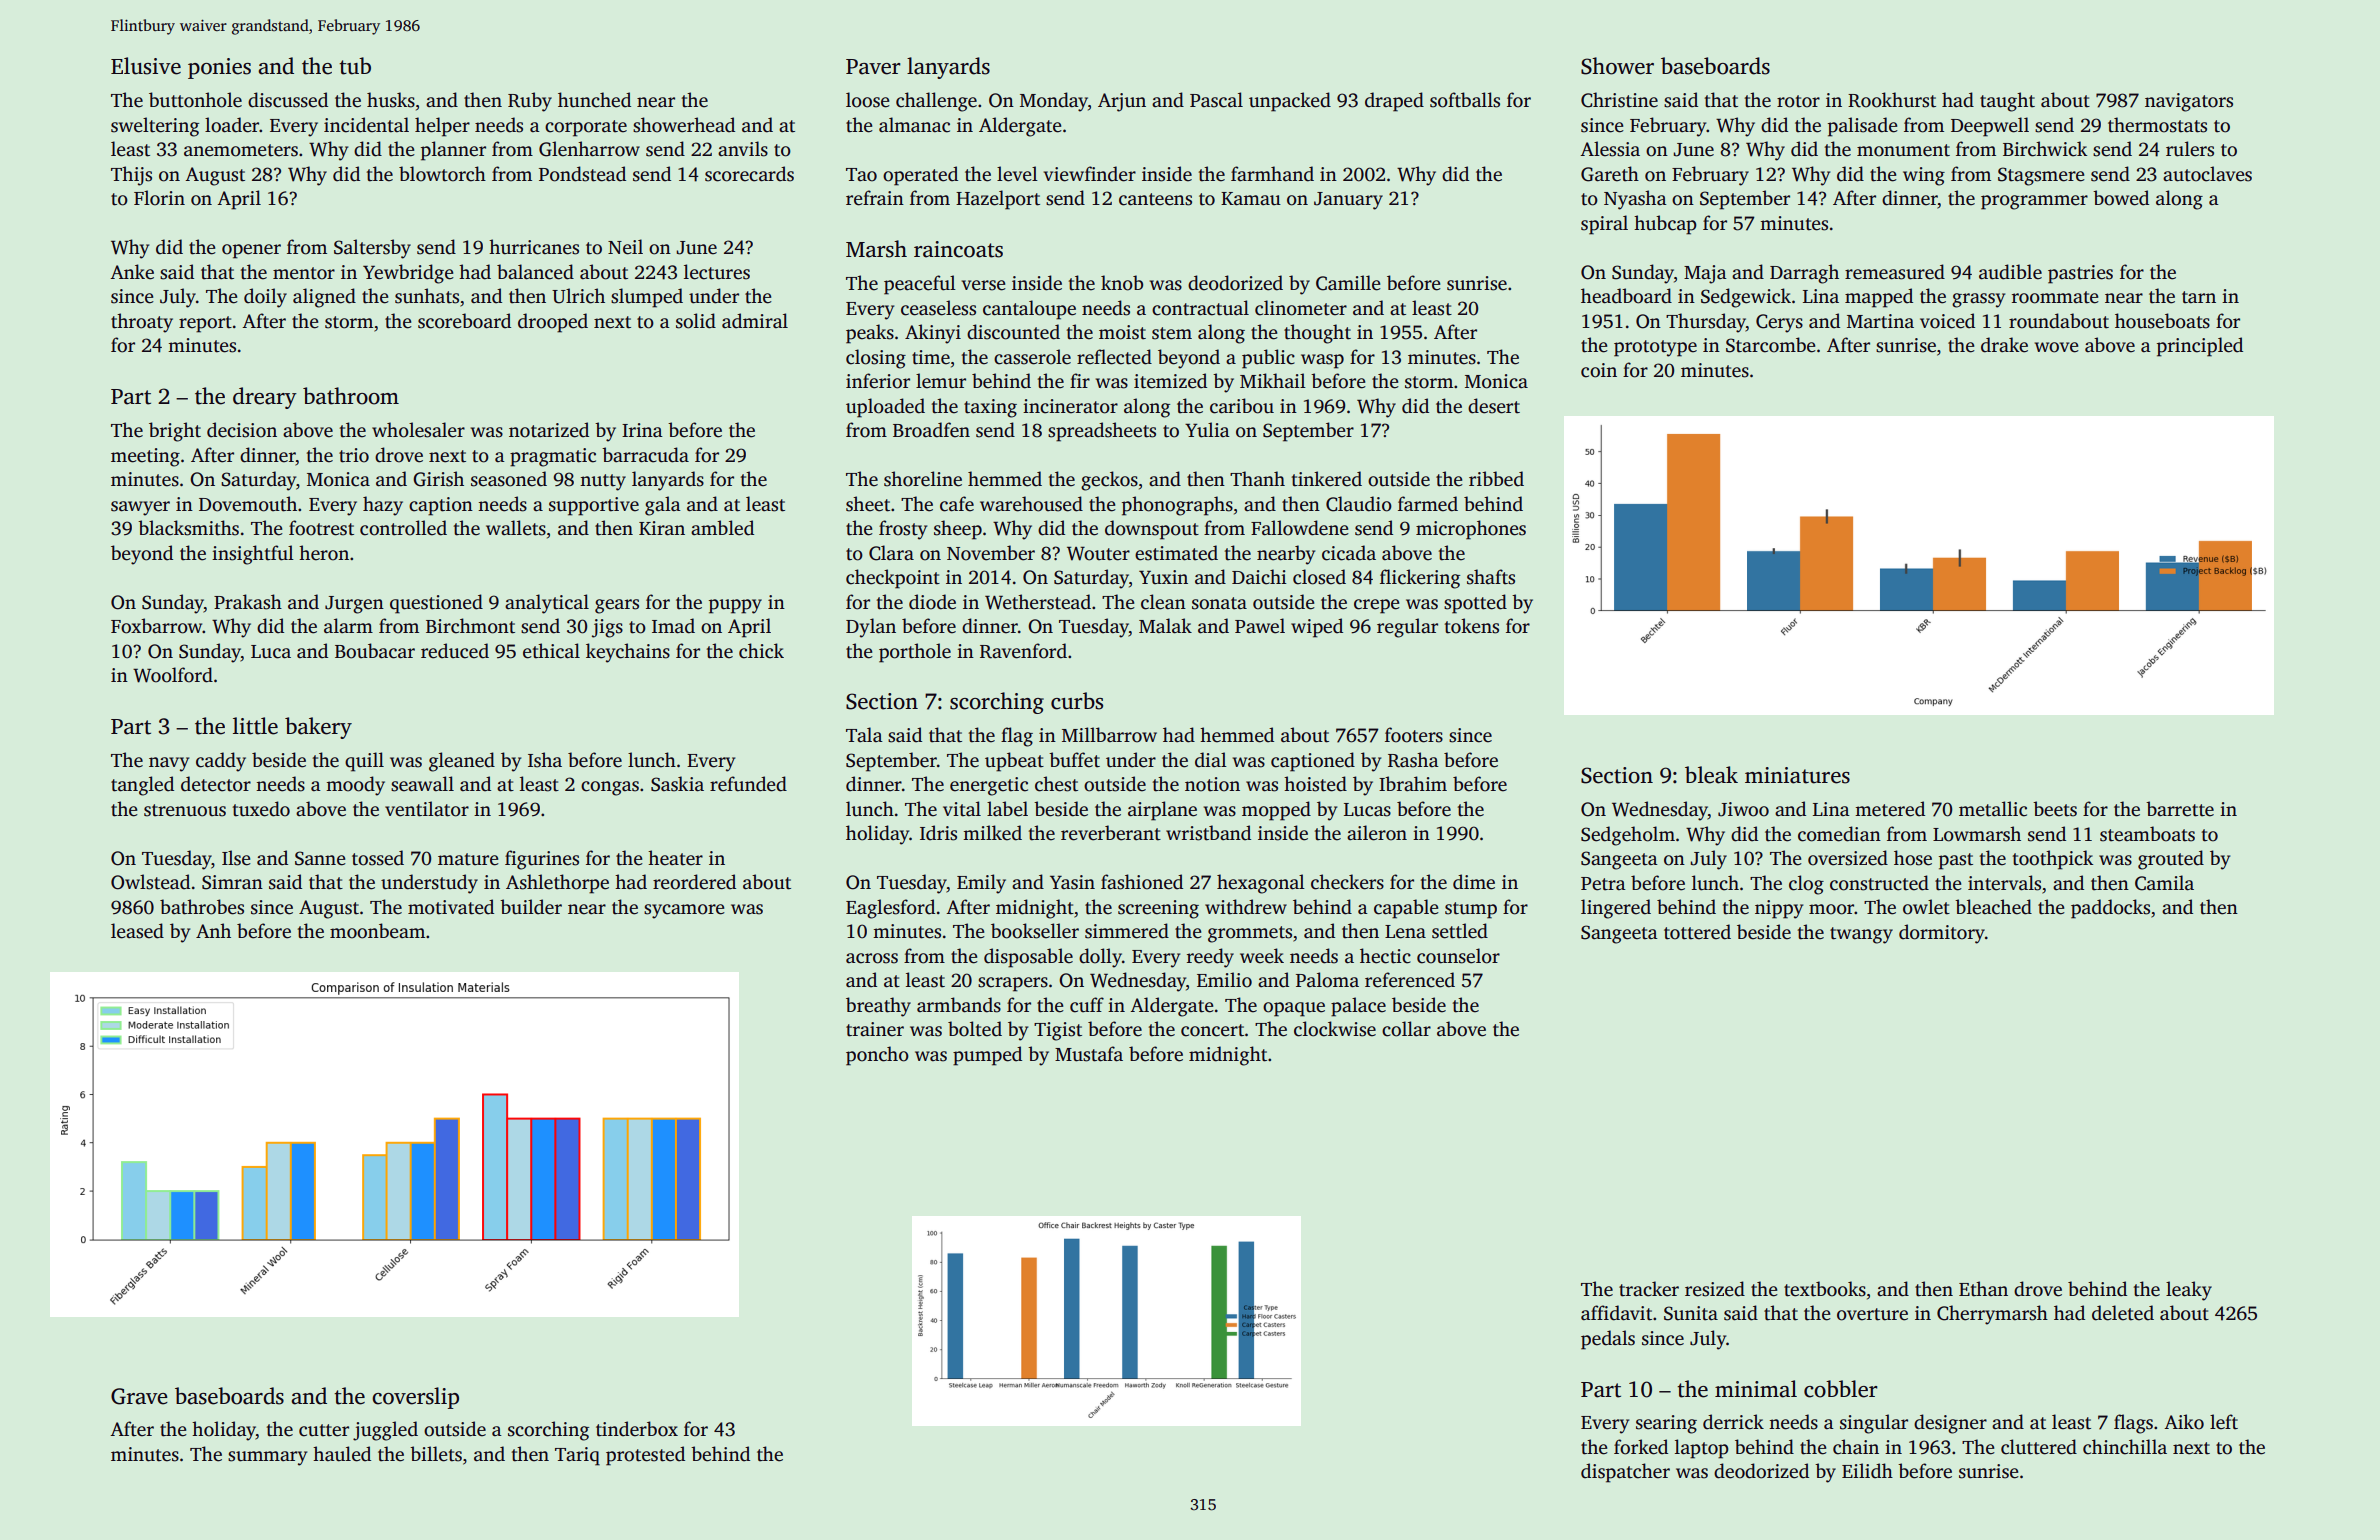  I want to click on Paver, so click(873, 67).
